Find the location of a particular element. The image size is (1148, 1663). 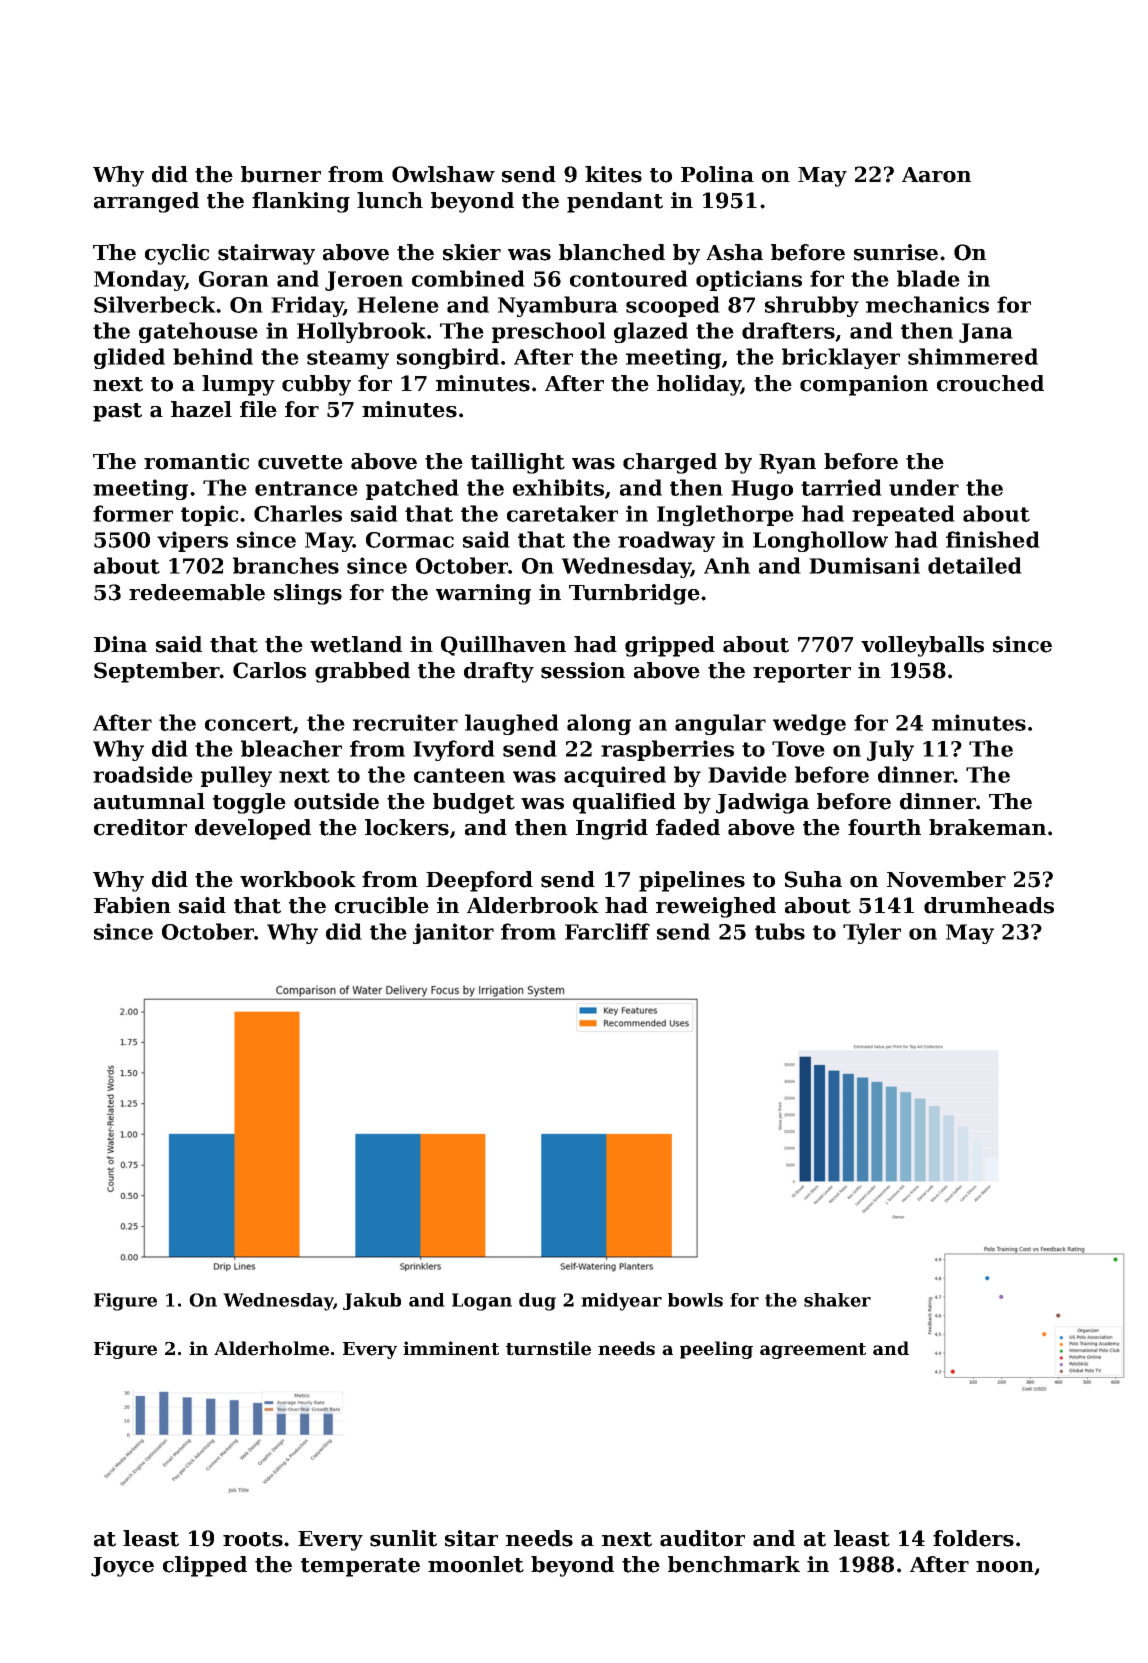

Aaron is located at coordinates (936, 175).
